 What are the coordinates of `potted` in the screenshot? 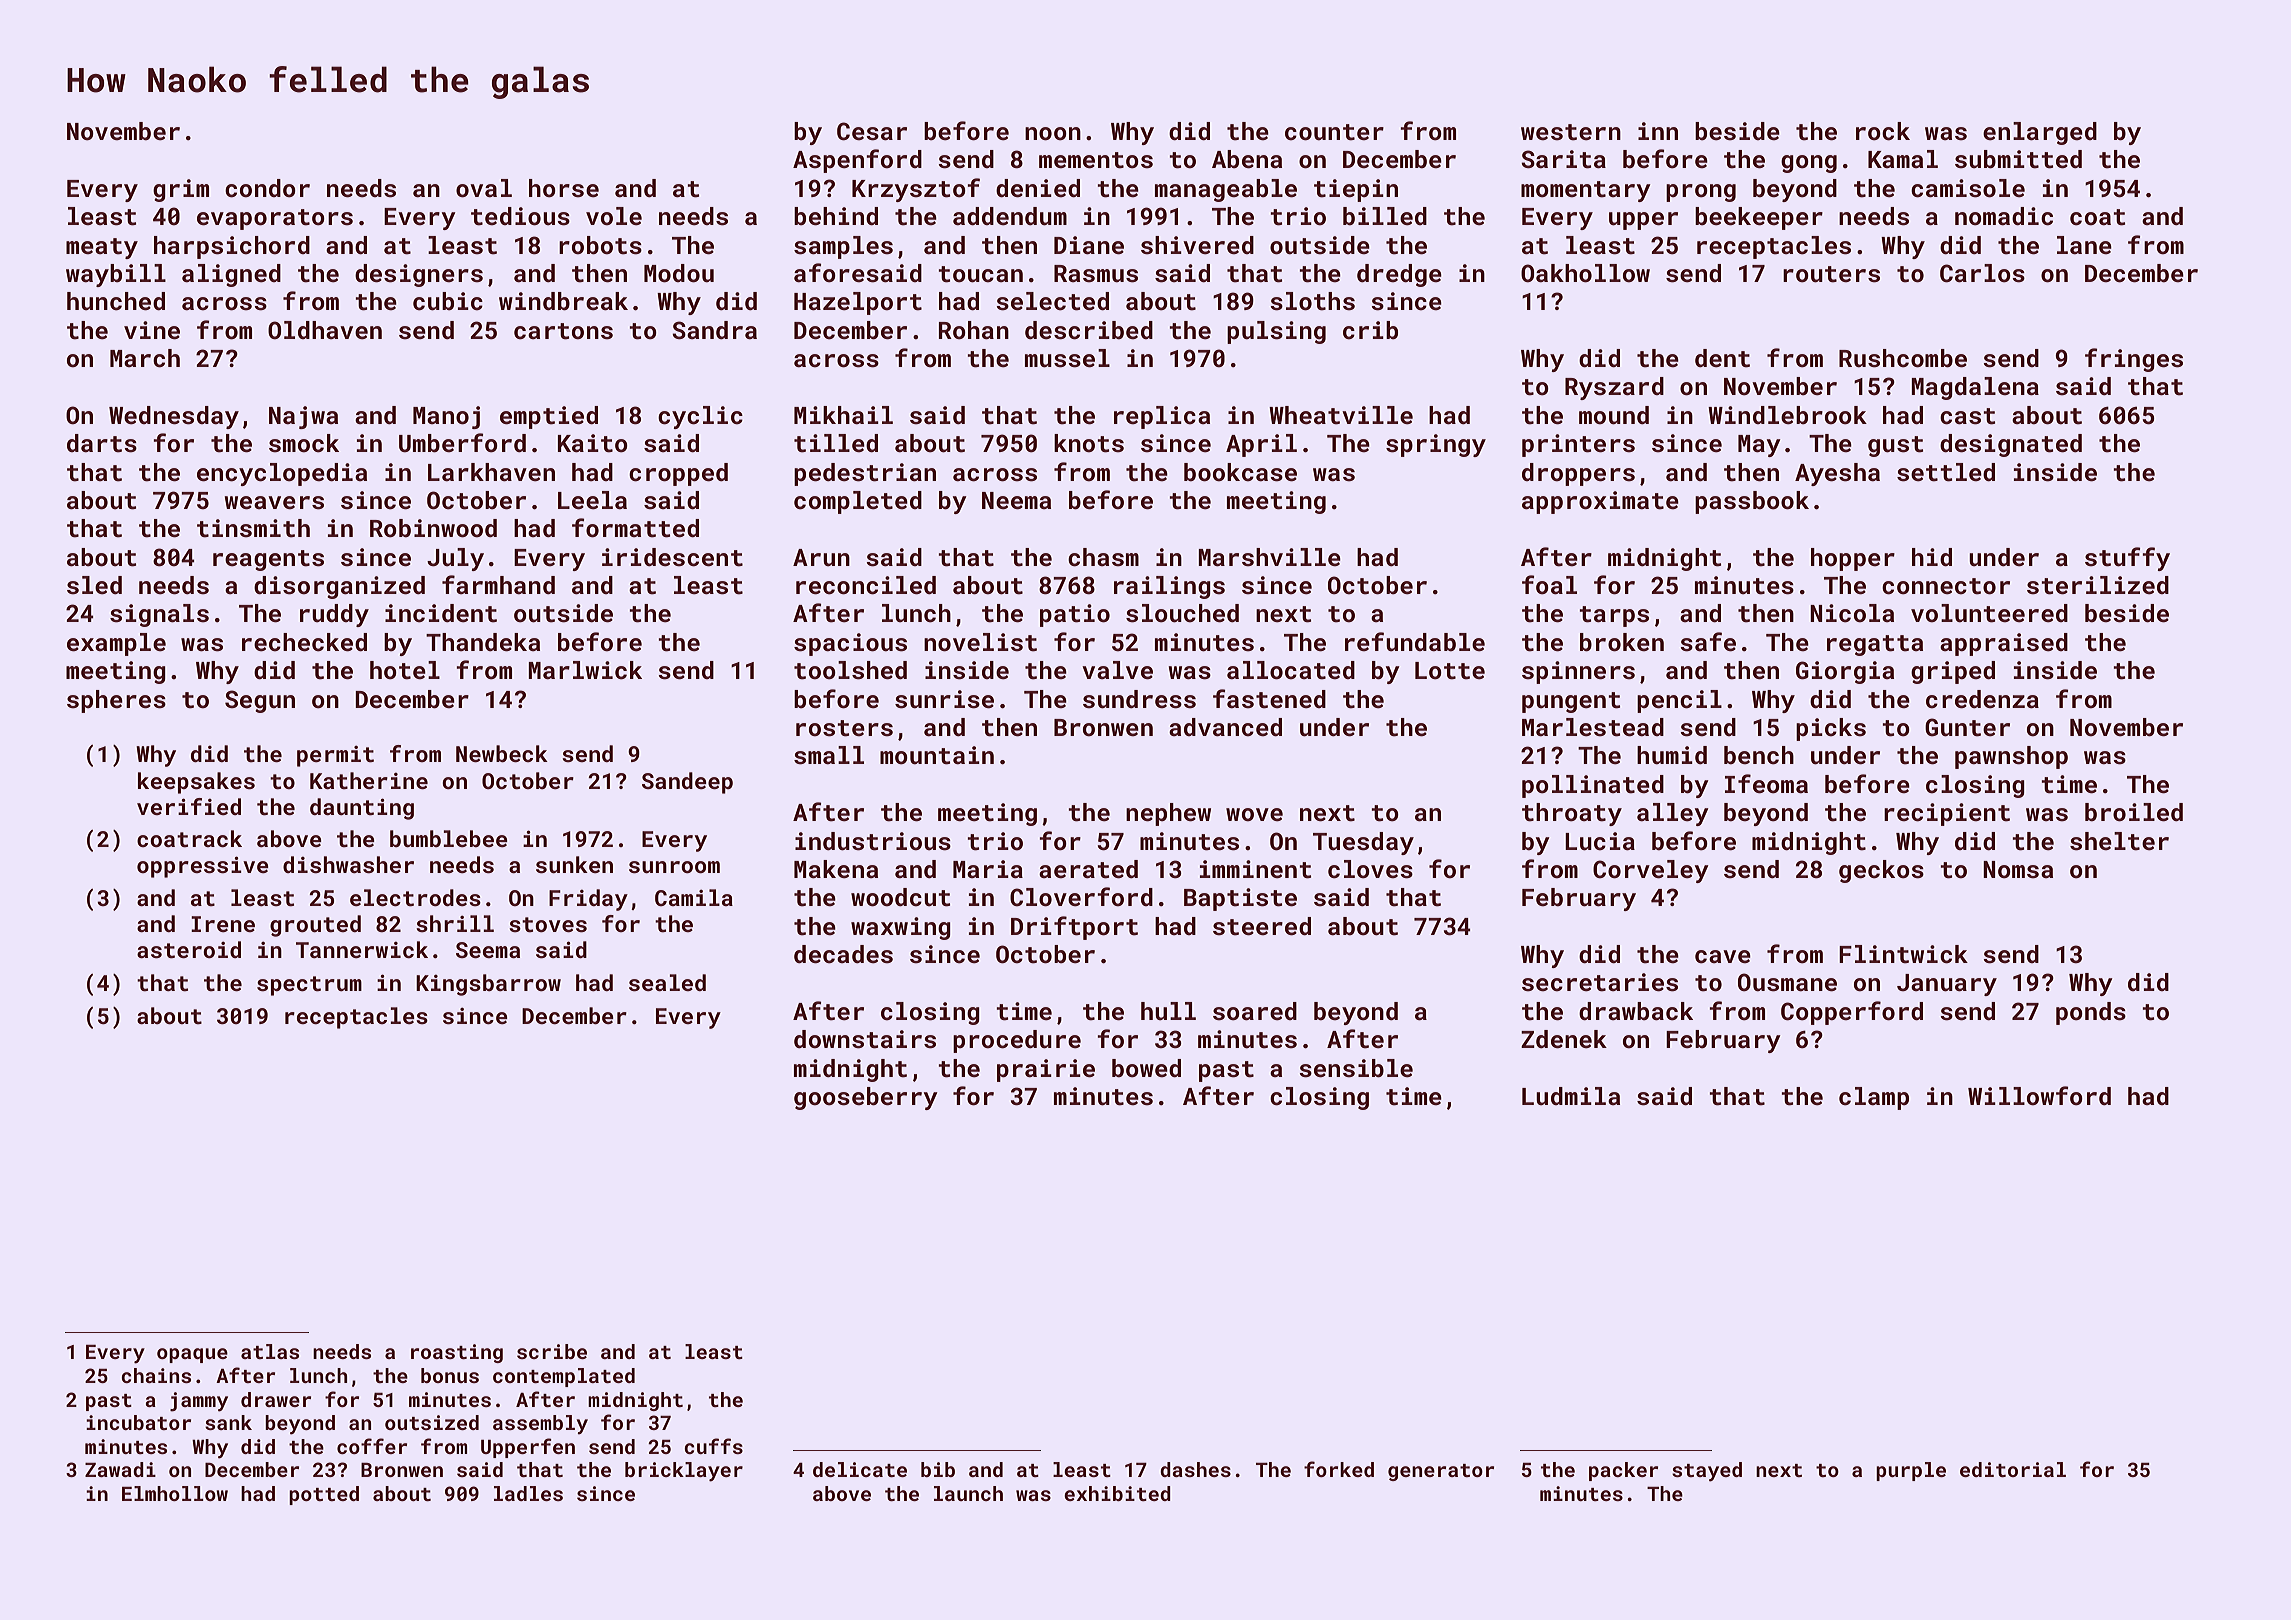 It's located at (324, 1495).
